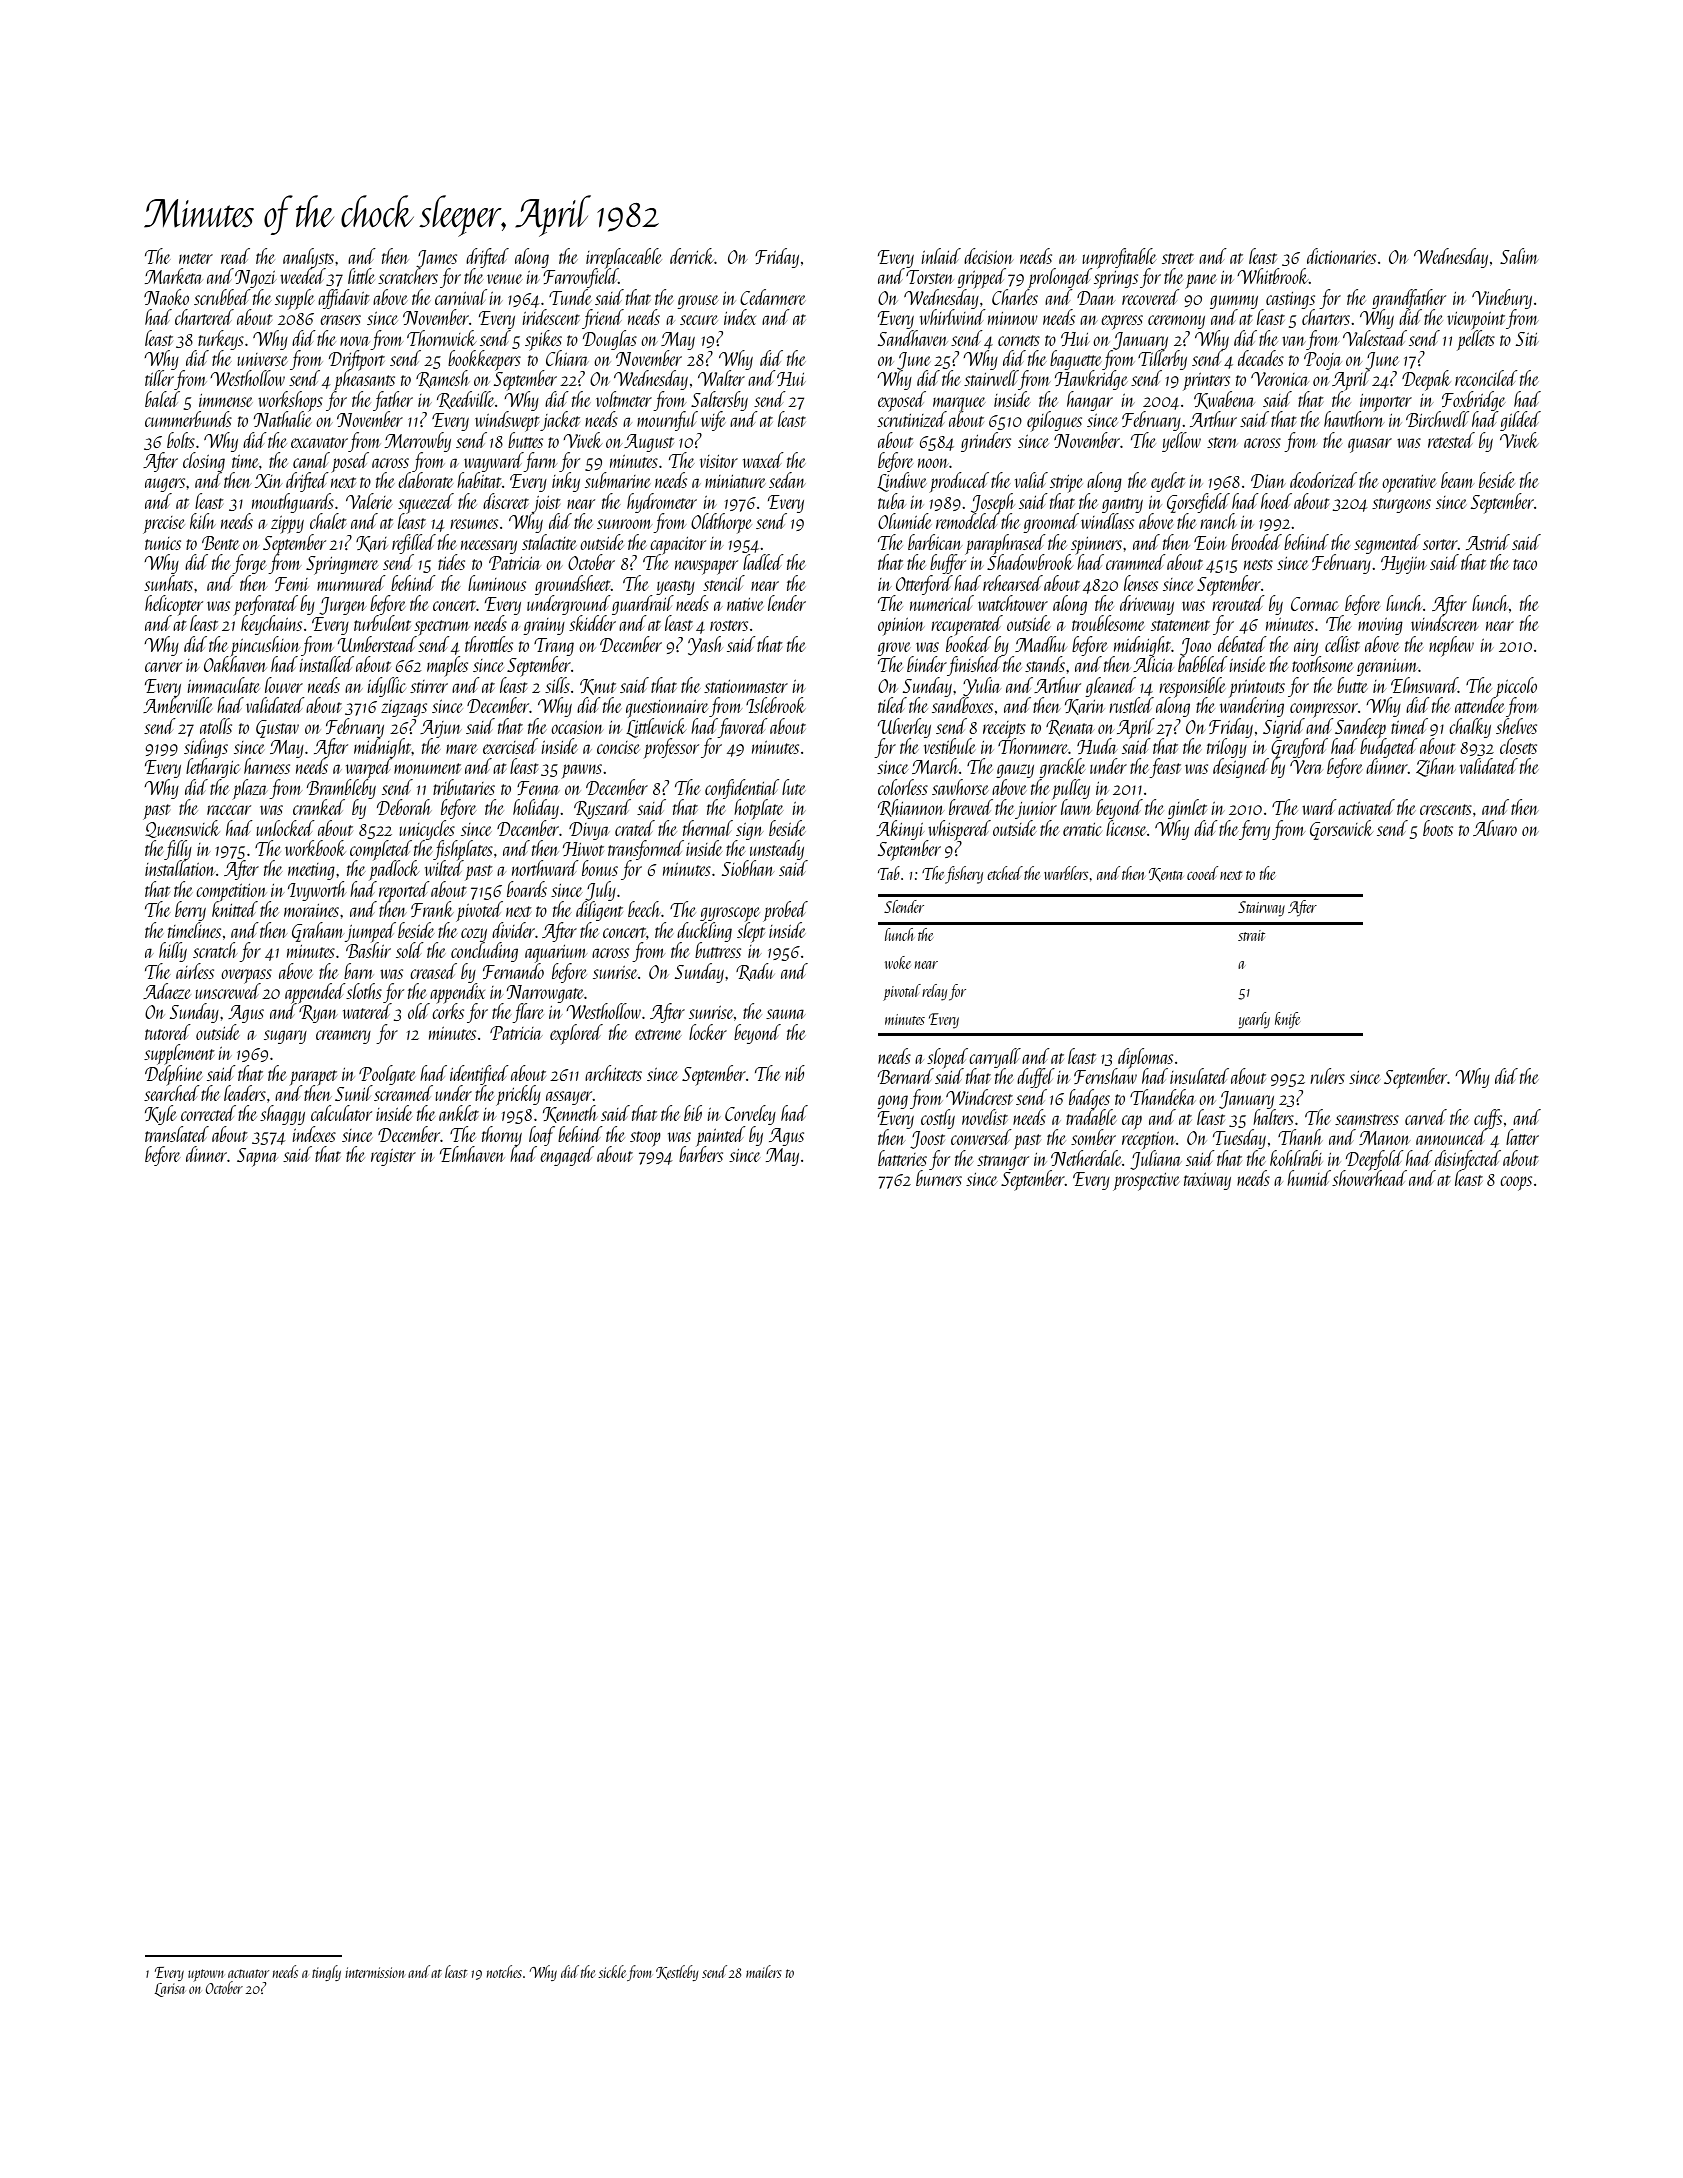 The height and width of the screenshot is (2178, 1683). What do you see at coordinates (414, 544) in the screenshot?
I see `refilled` at bounding box center [414, 544].
